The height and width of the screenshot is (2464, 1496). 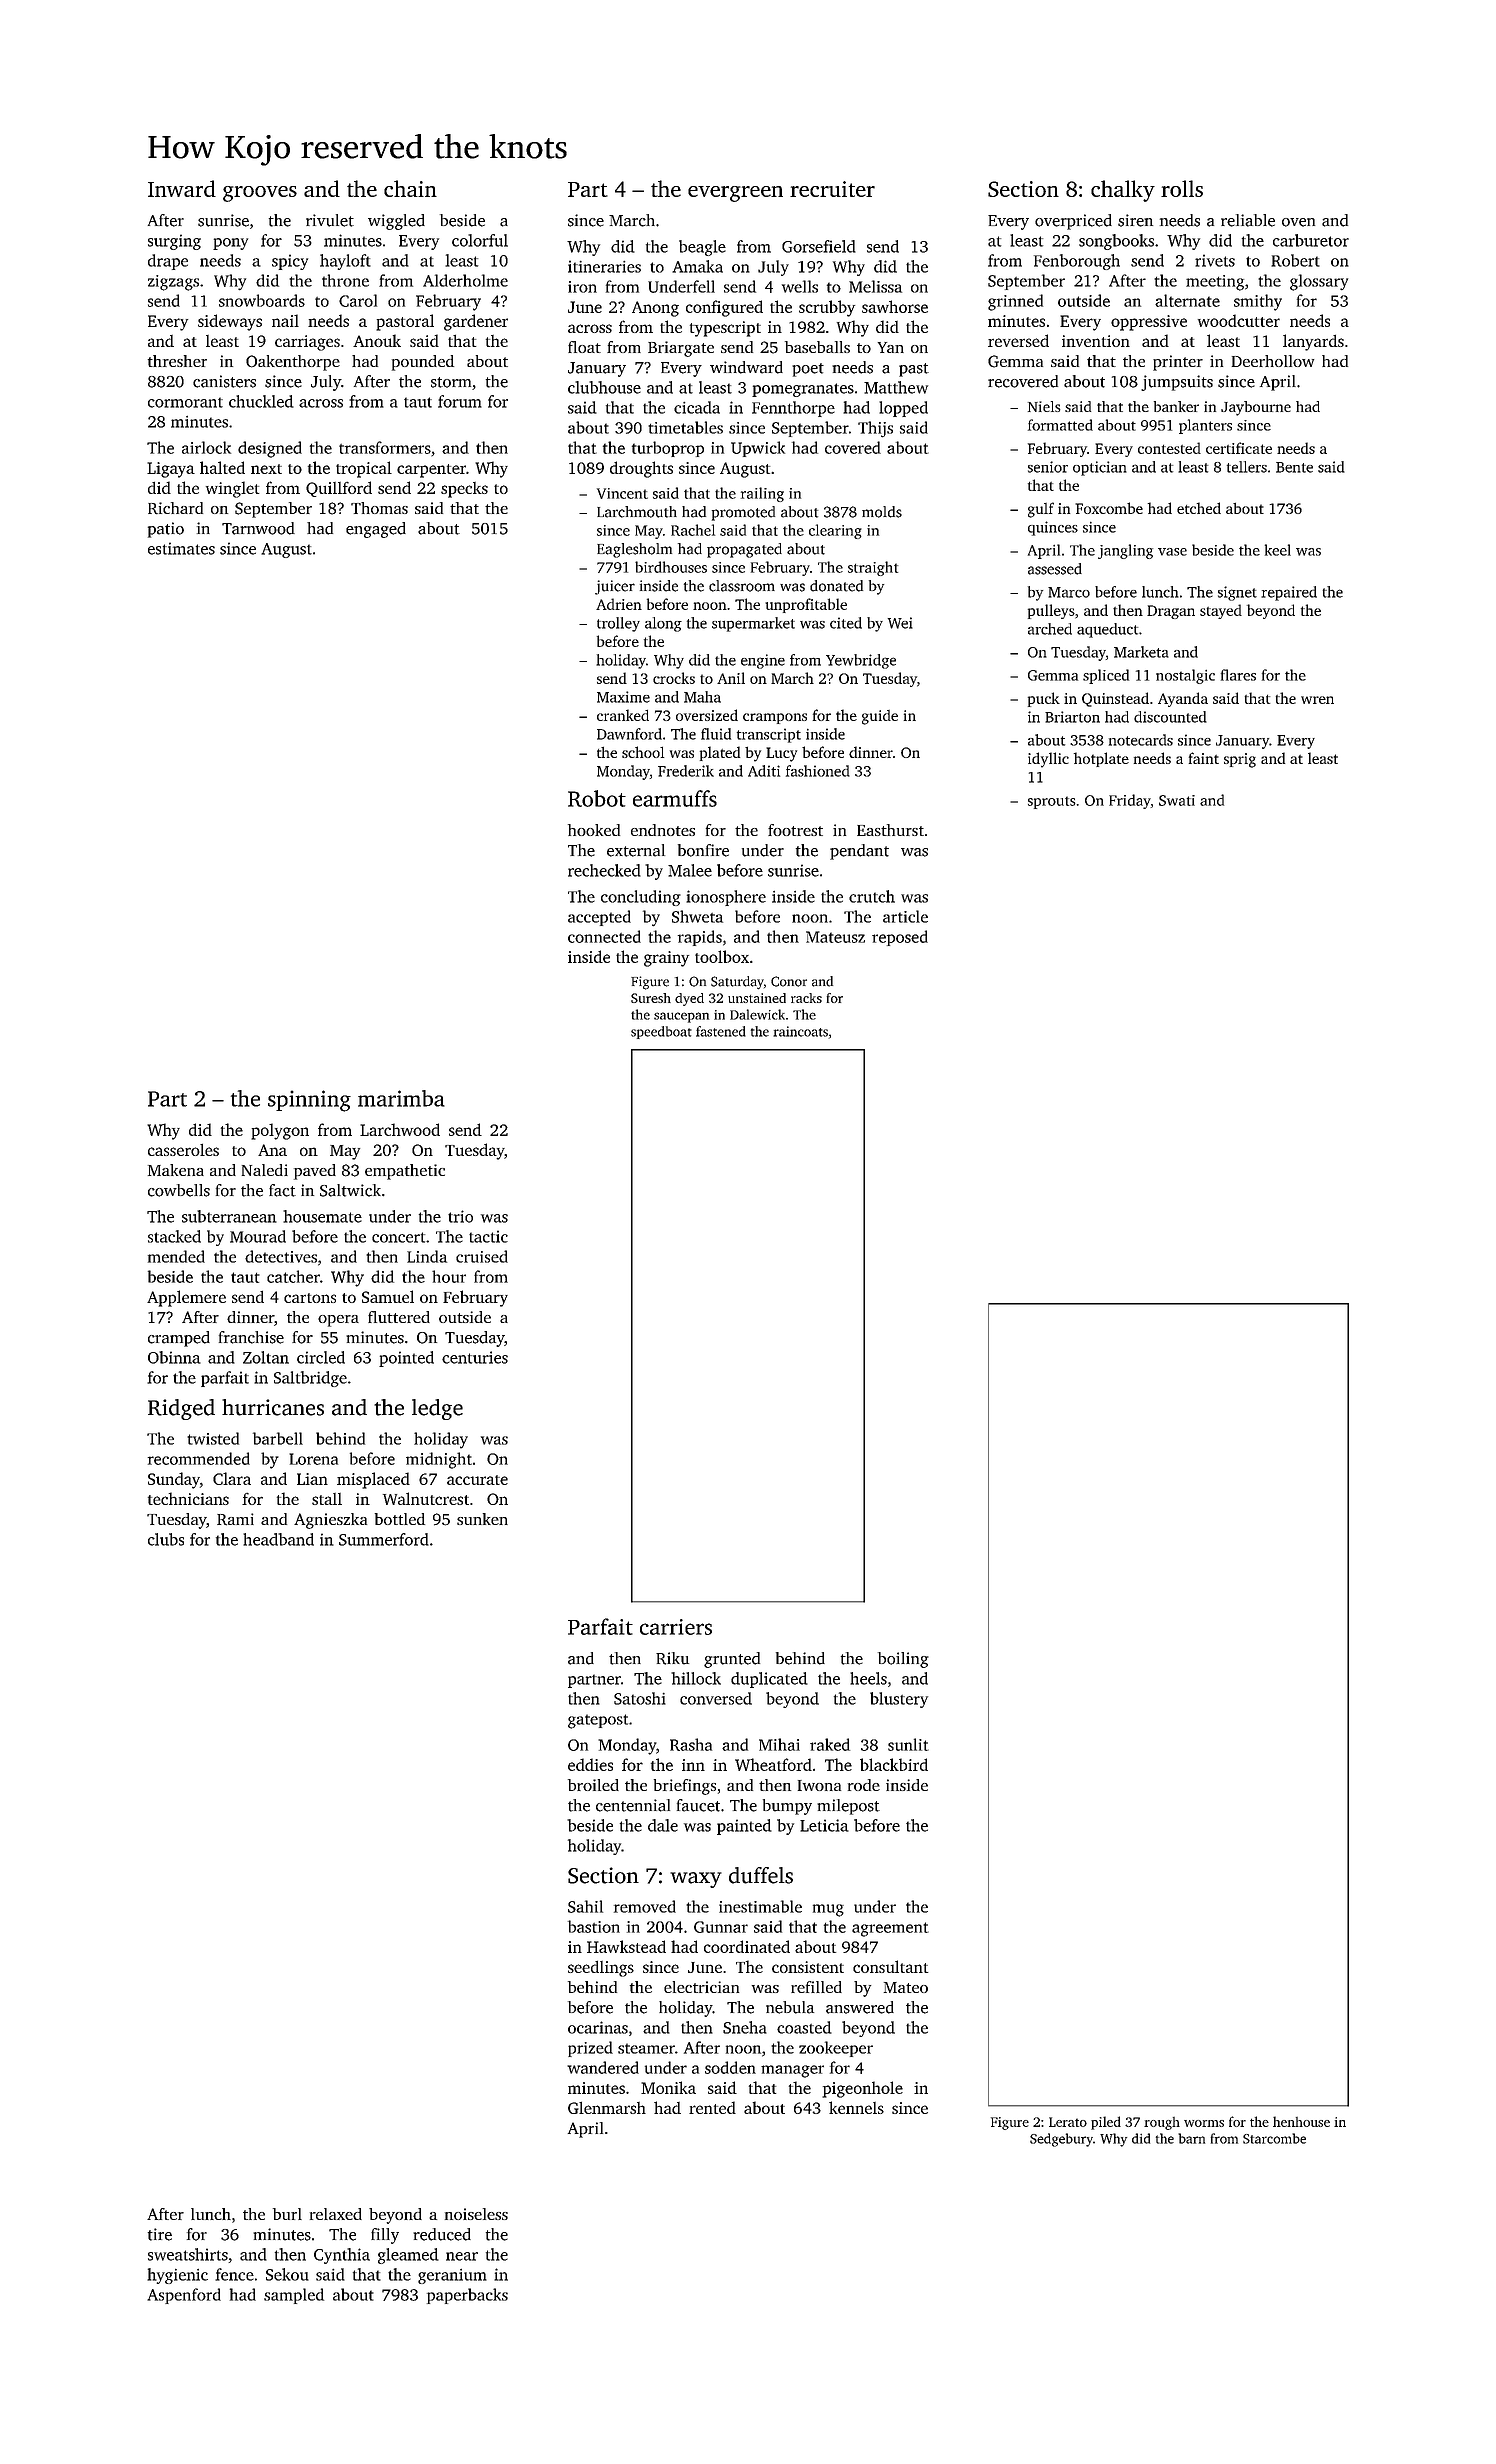 What do you see at coordinates (584, 347) in the screenshot?
I see `float` at bounding box center [584, 347].
